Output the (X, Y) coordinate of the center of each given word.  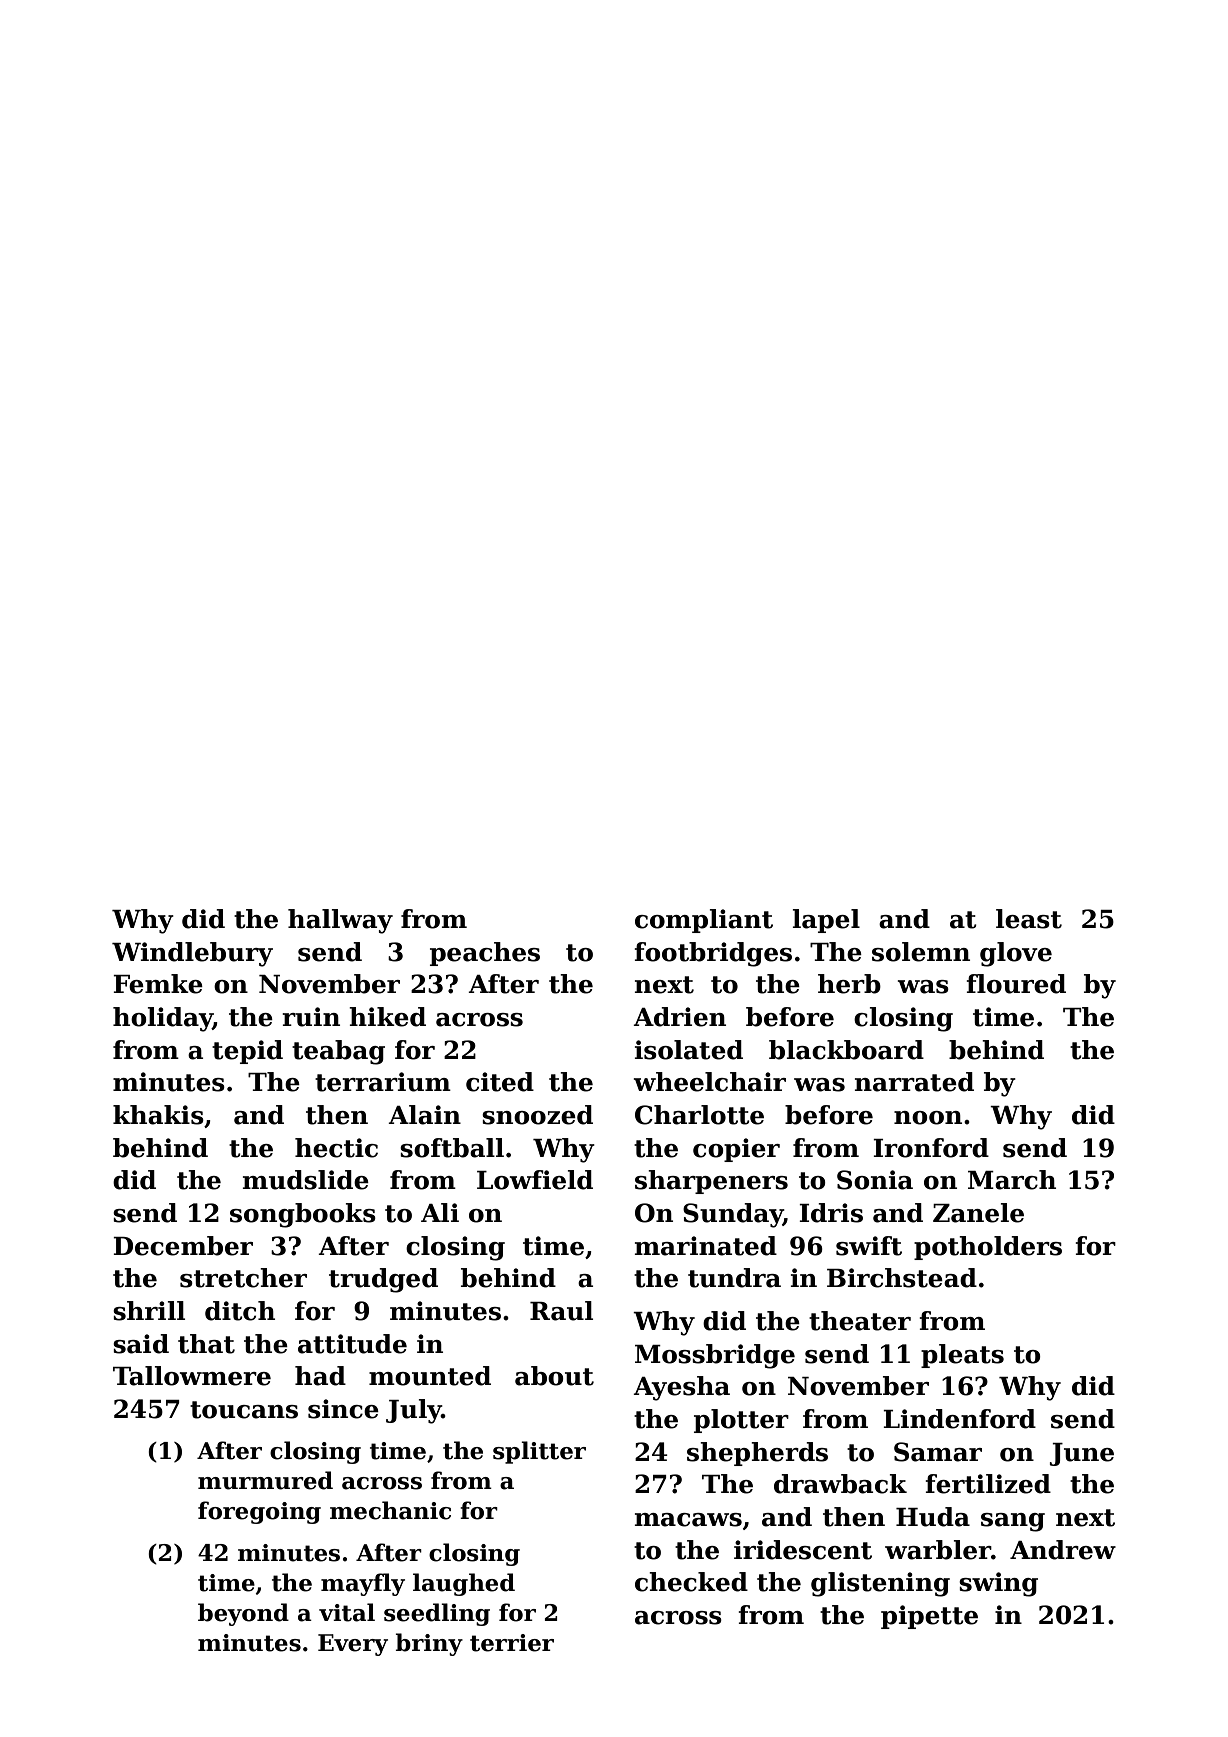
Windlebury (192, 954)
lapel (826, 921)
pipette (929, 1617)
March (1012, 1180)
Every (353, 1645)
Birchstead (902, 1278)
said (141, 1344)
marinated (706, 1246)
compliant (704, 921)
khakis (158, 1115)
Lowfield (535, 1180)
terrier (512, 1643)
